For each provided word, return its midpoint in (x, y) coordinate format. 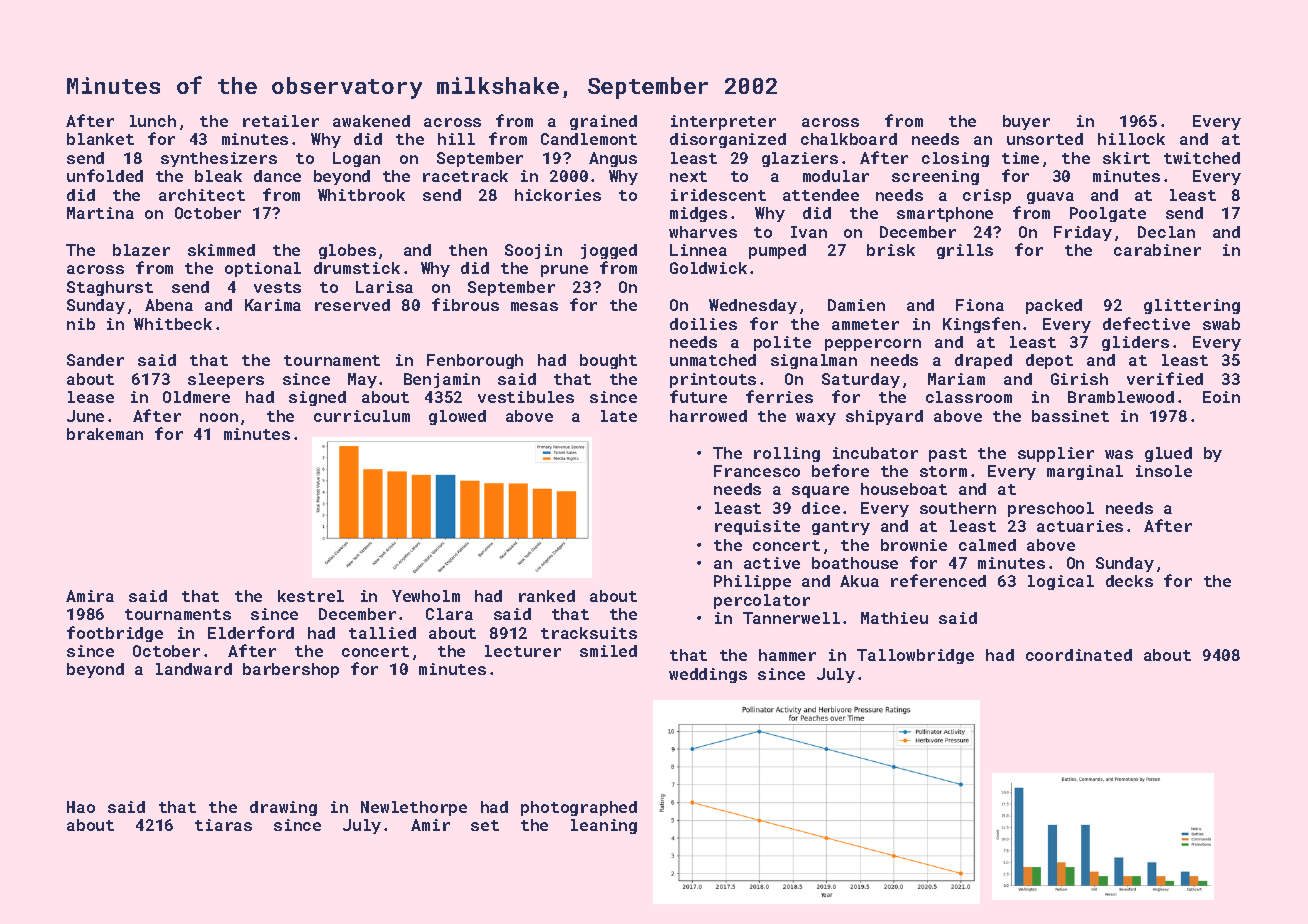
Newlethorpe (414, 808)
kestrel (311, 596)
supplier (1056, 454)
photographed (579, 808)
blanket (100, 139)
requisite (757, 527)
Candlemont (589, 139)
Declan (1166, 232)
